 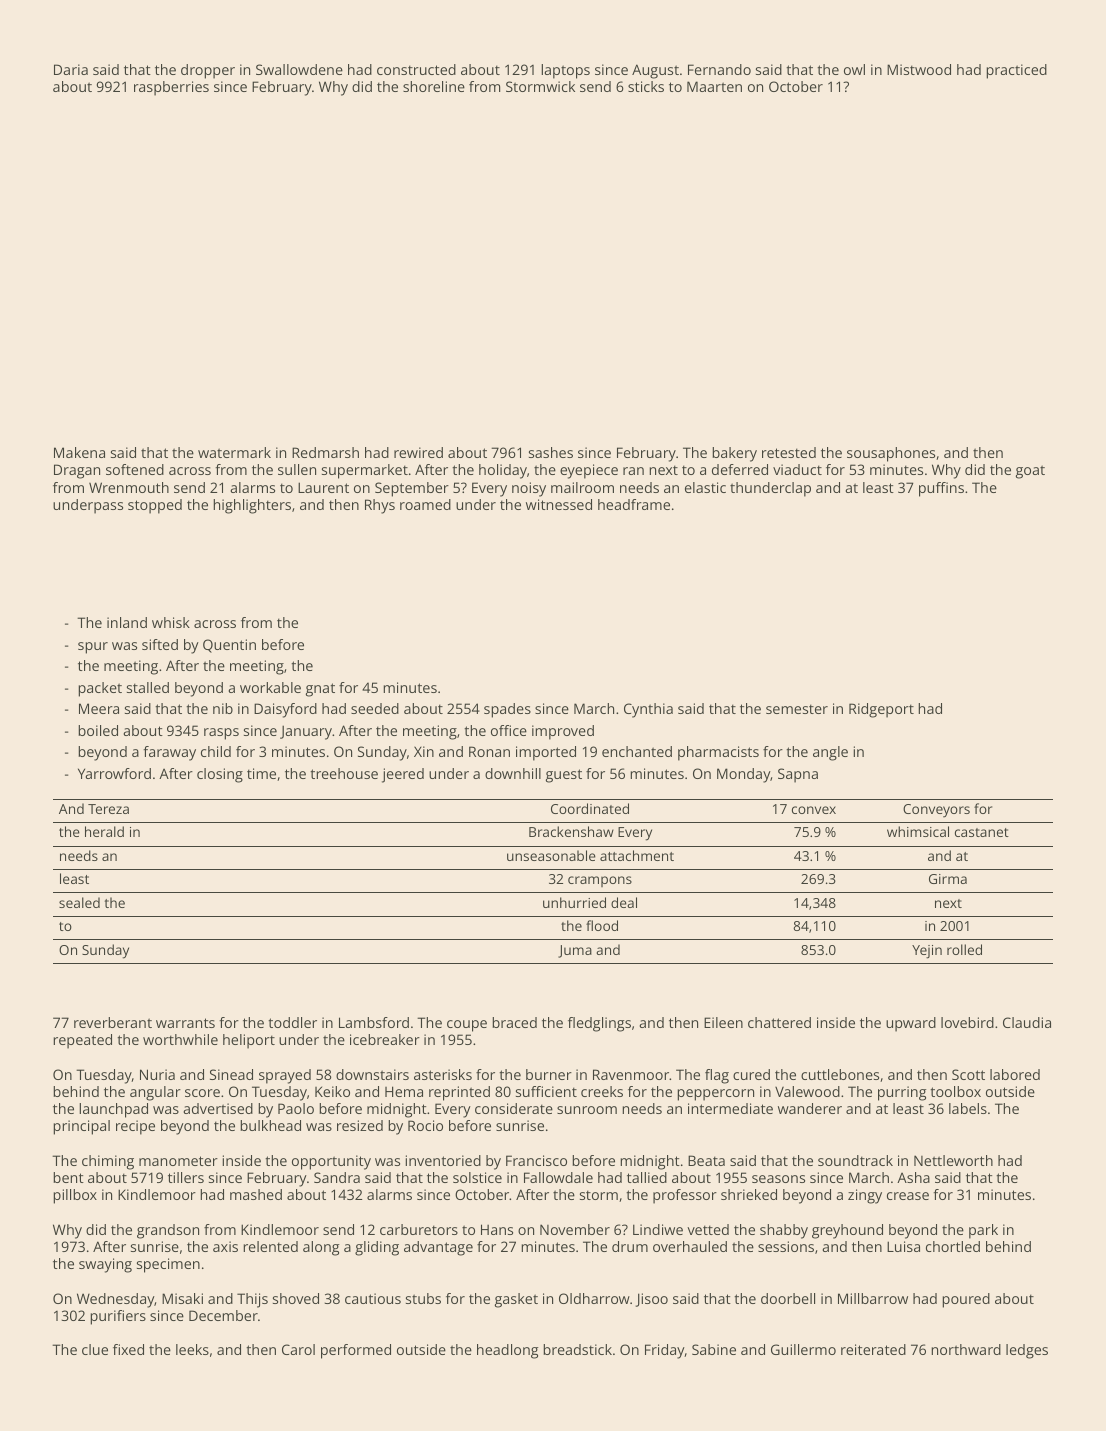 What do you see at coordinates (171, 88) in the page?
I see `raspberries` at bounding box center [171, 88].
